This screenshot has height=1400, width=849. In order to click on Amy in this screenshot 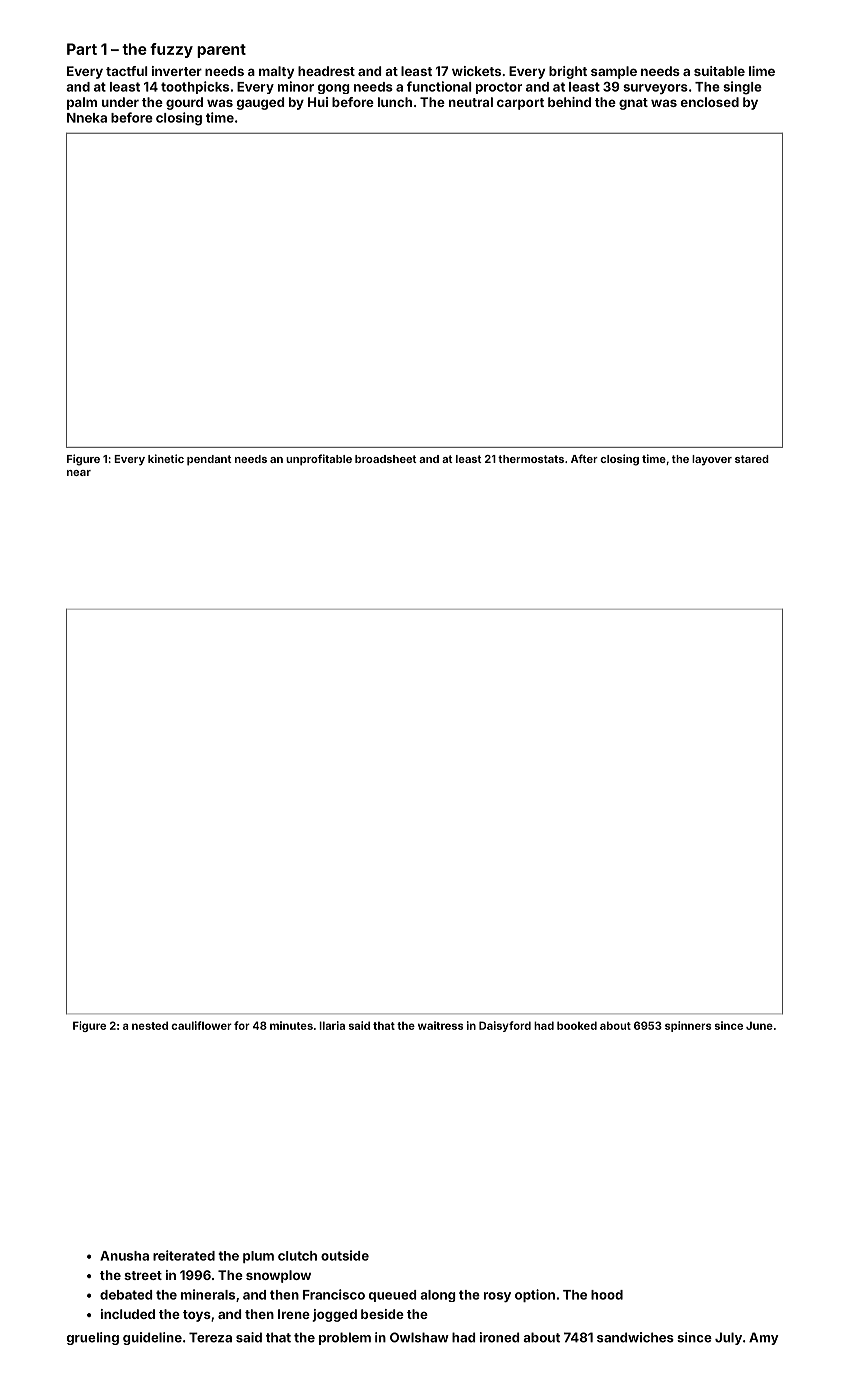, I will do `click(764, 1338)`.
